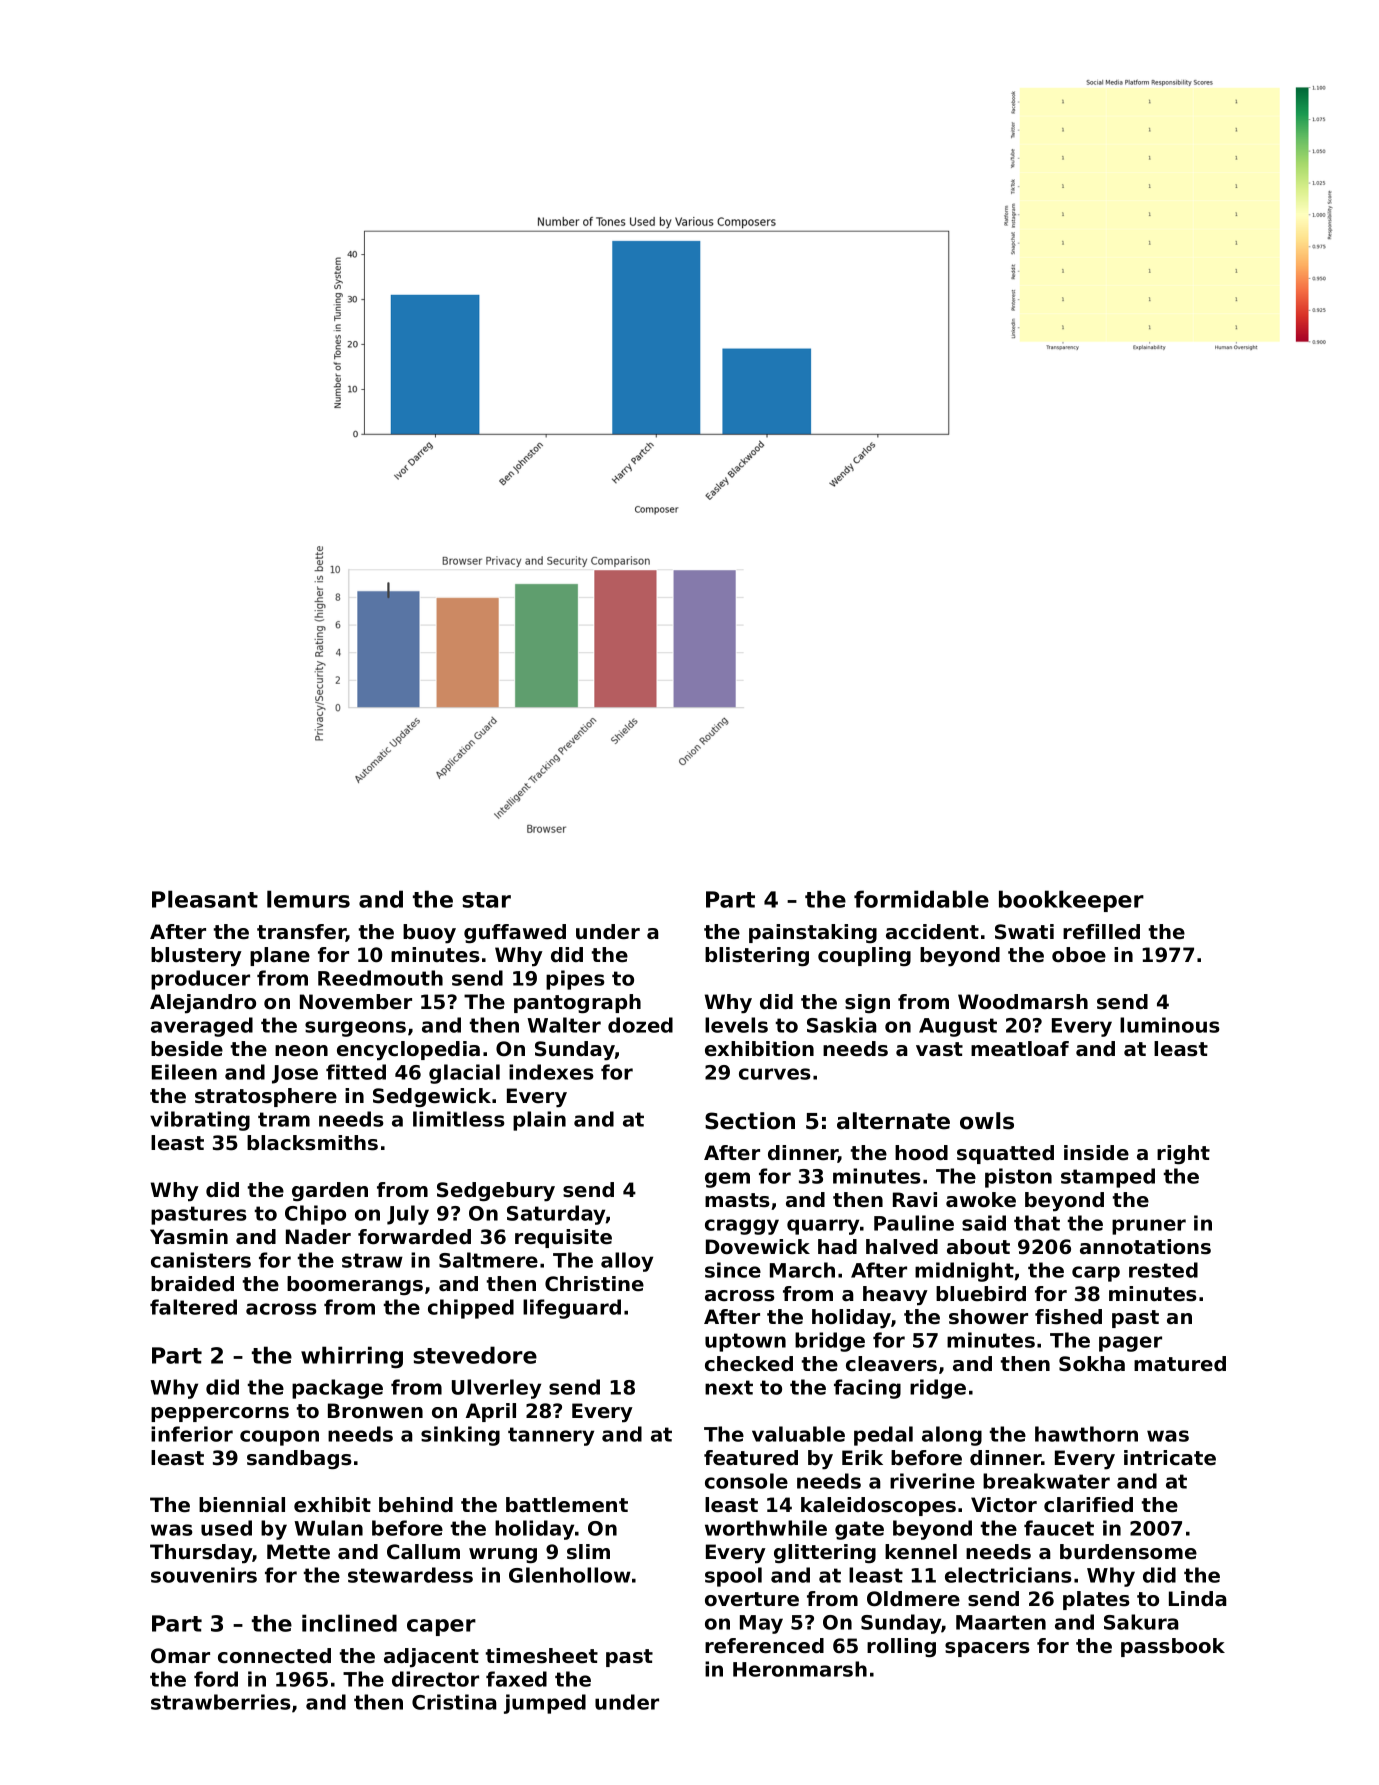  I want to click on battlement, so click(567, 1505).
